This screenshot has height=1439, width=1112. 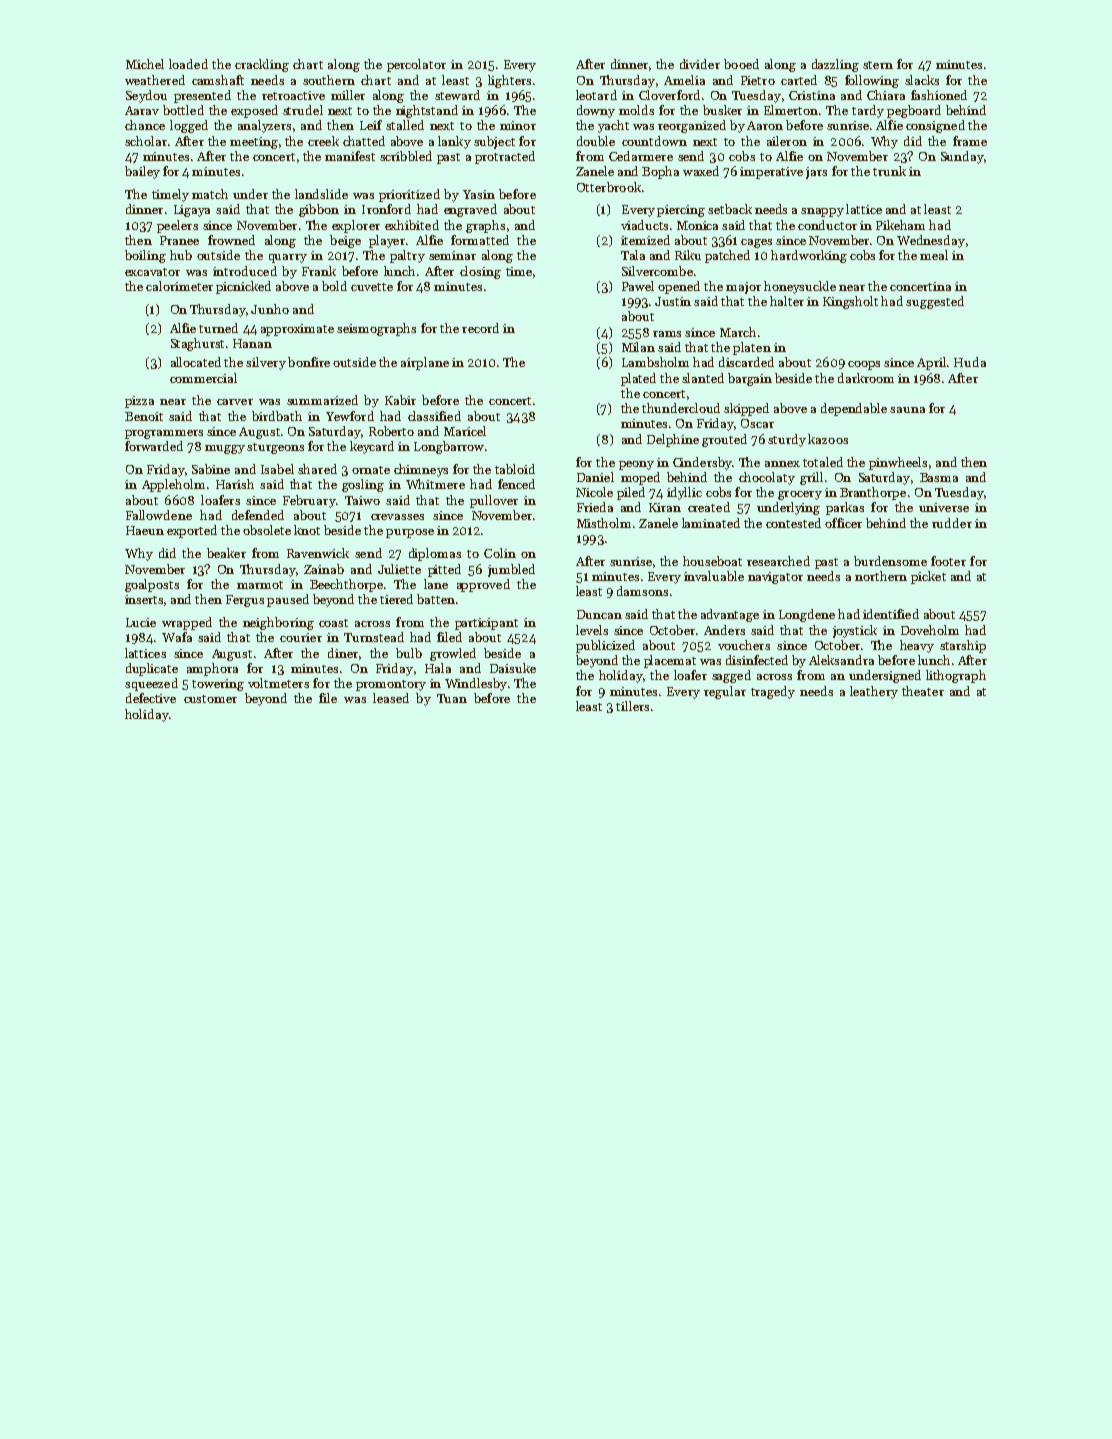 I want to click on carted, so click(x=799, y=80).
